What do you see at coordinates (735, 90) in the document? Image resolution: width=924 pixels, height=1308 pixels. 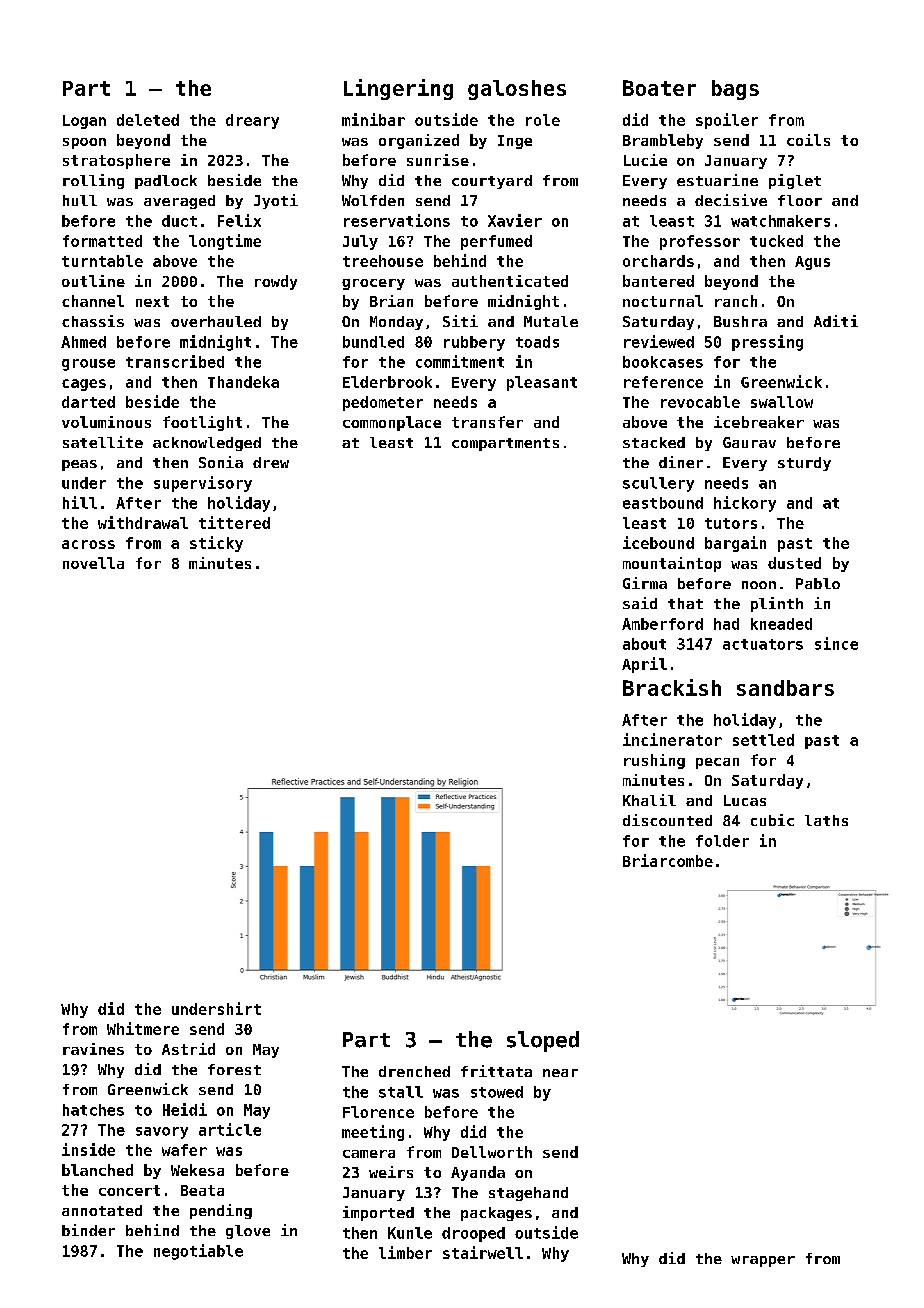 I see `bags` at bounding box center [735, 90].
